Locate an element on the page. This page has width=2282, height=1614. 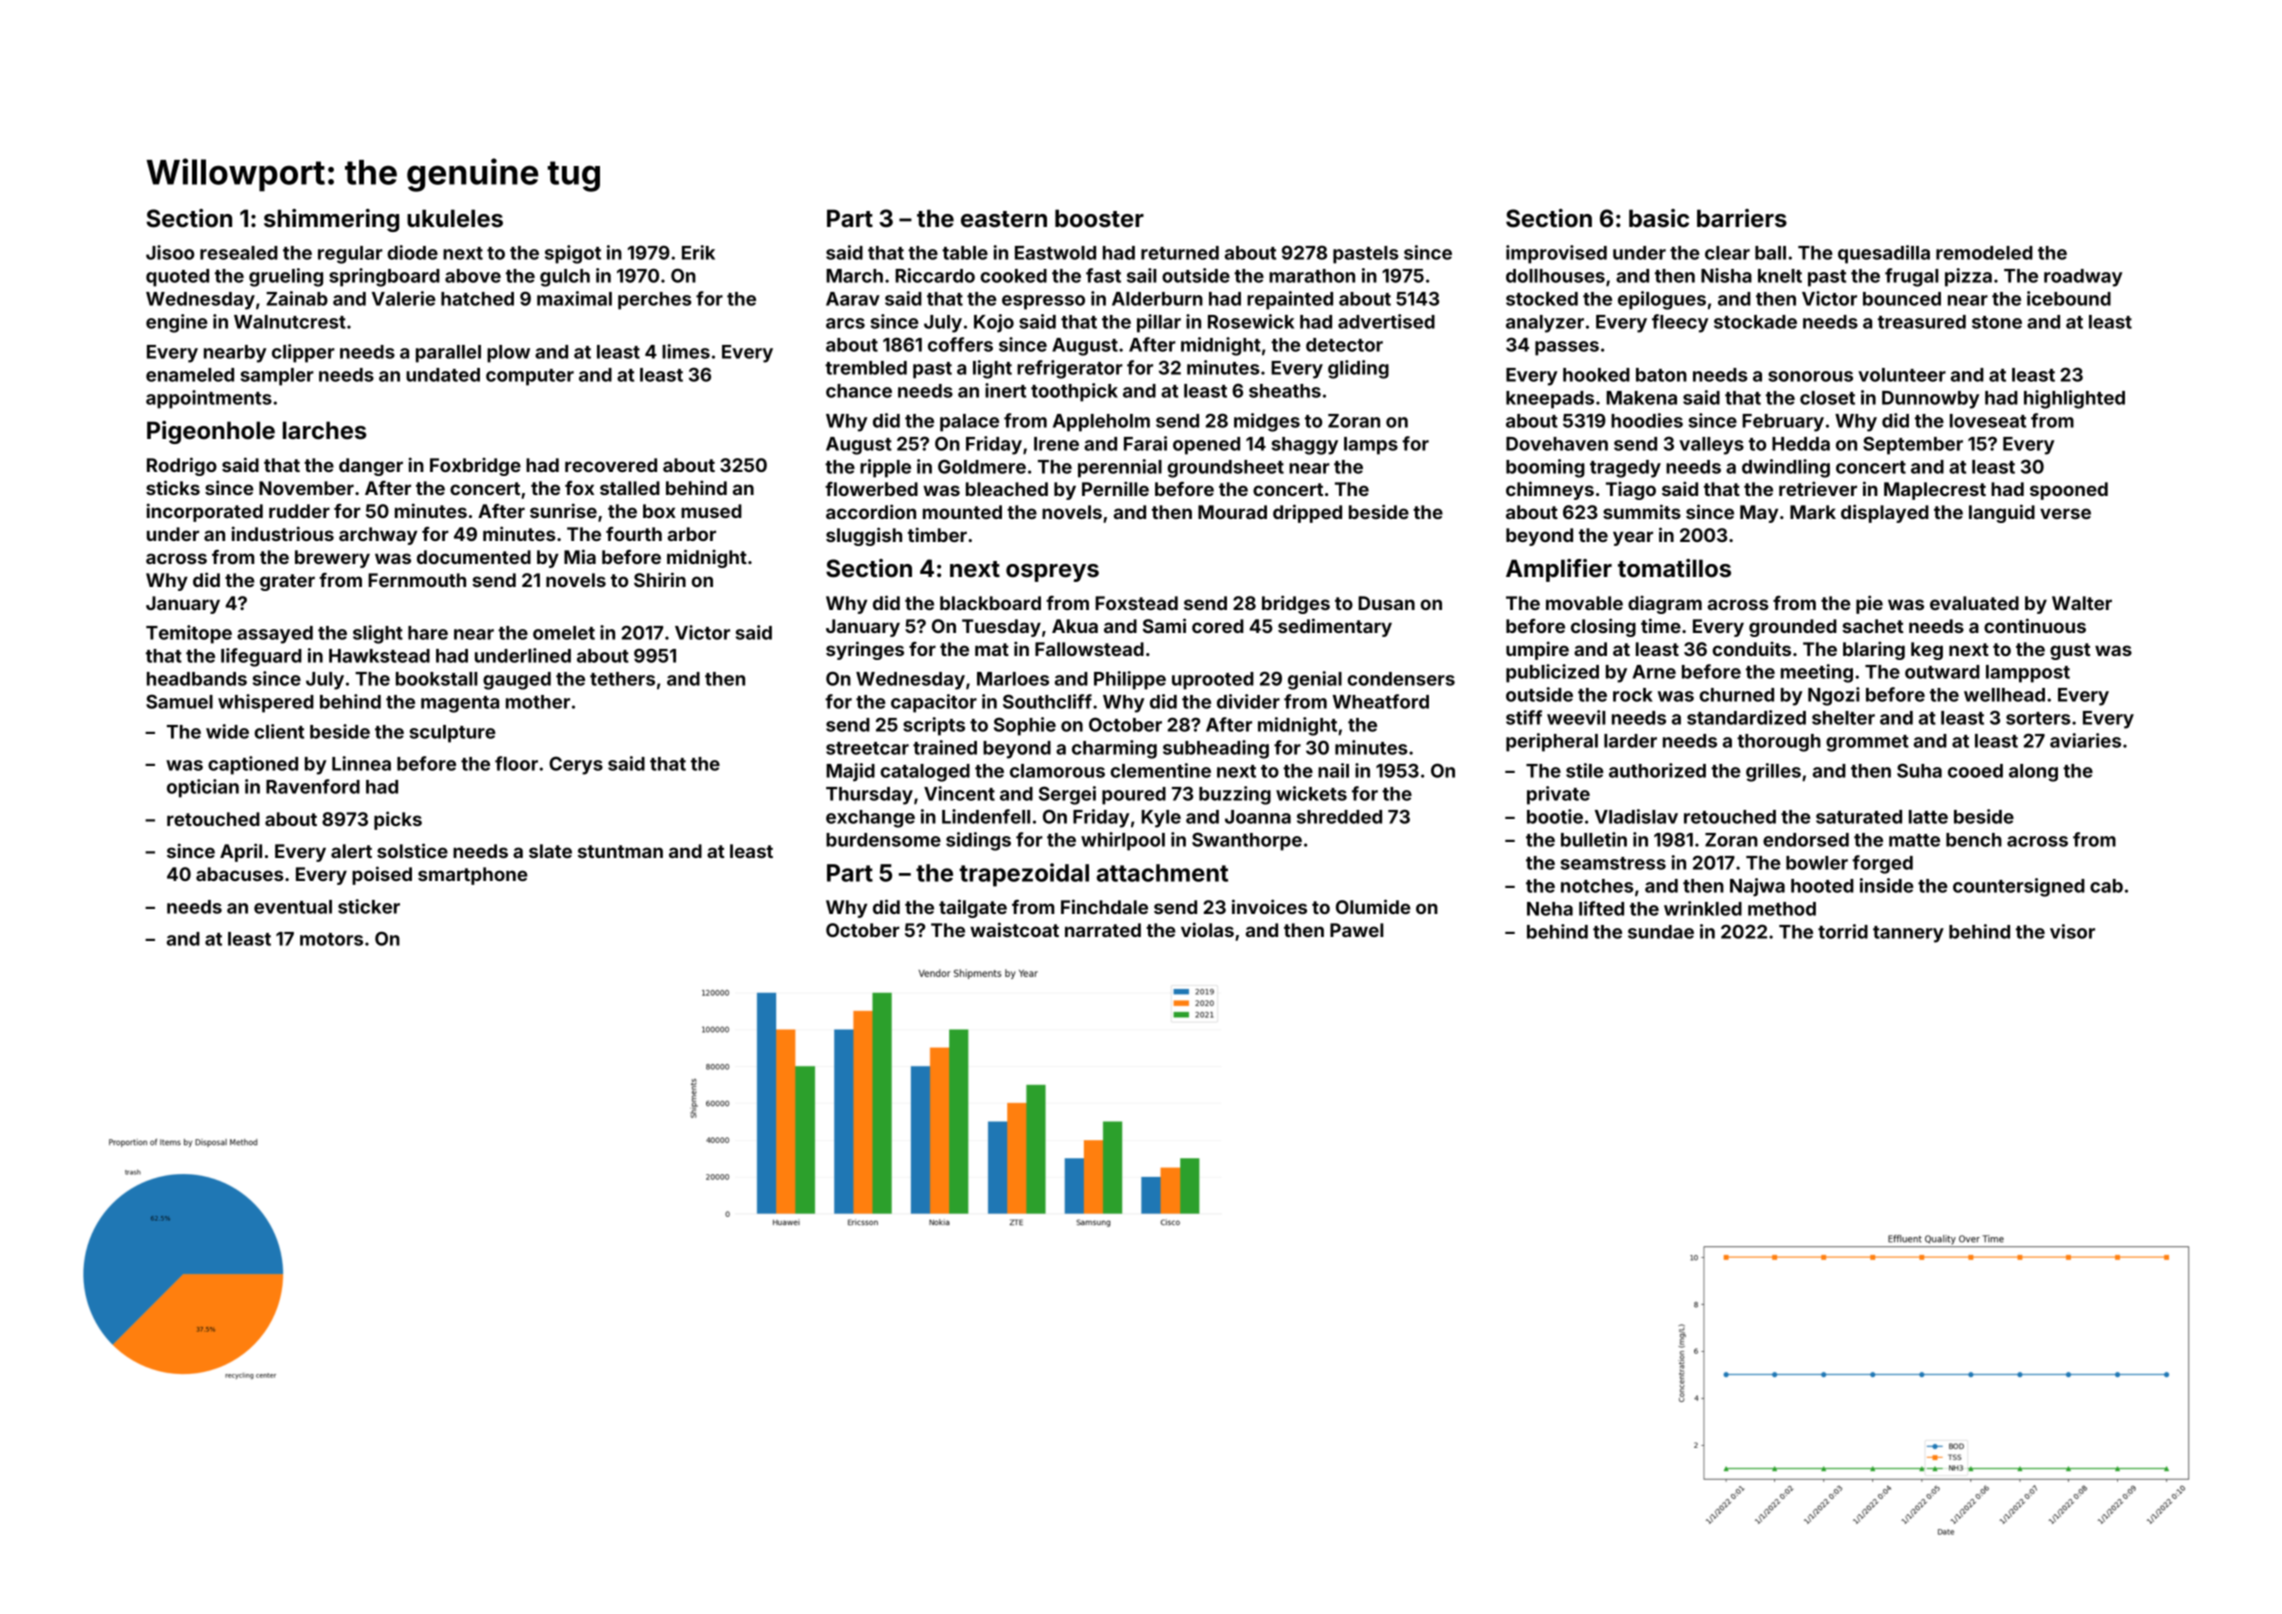
Jisoo is located at coordinates (170, 252).
